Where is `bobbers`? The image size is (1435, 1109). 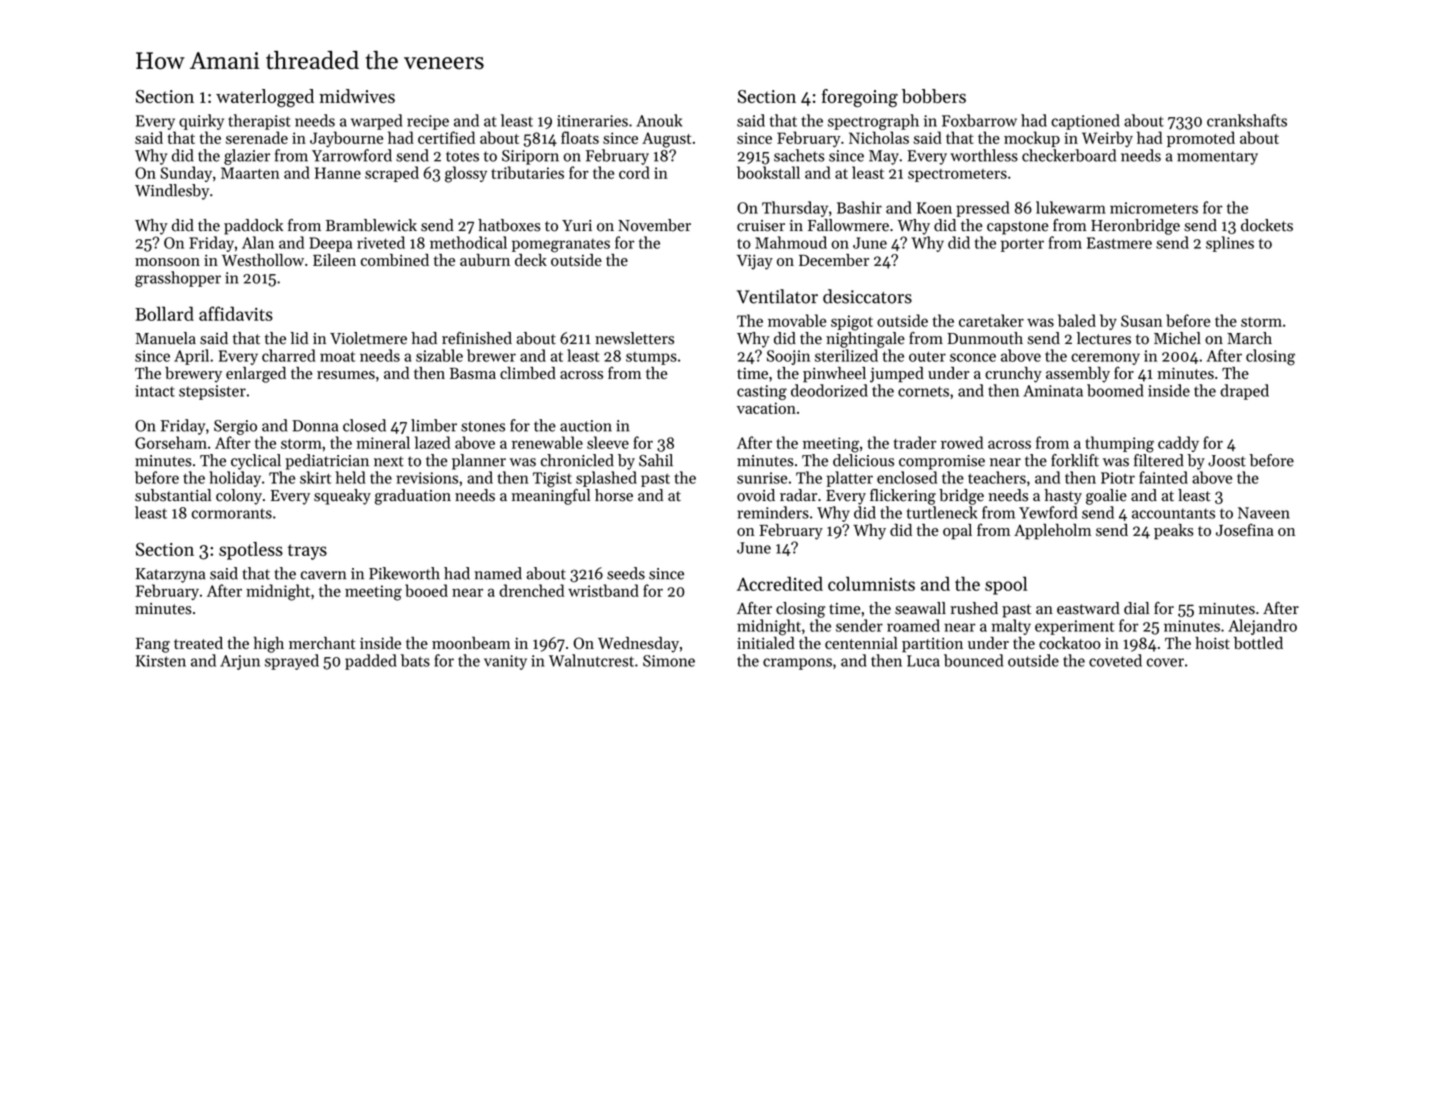 bobbers is located at coordinates (934, 96).
